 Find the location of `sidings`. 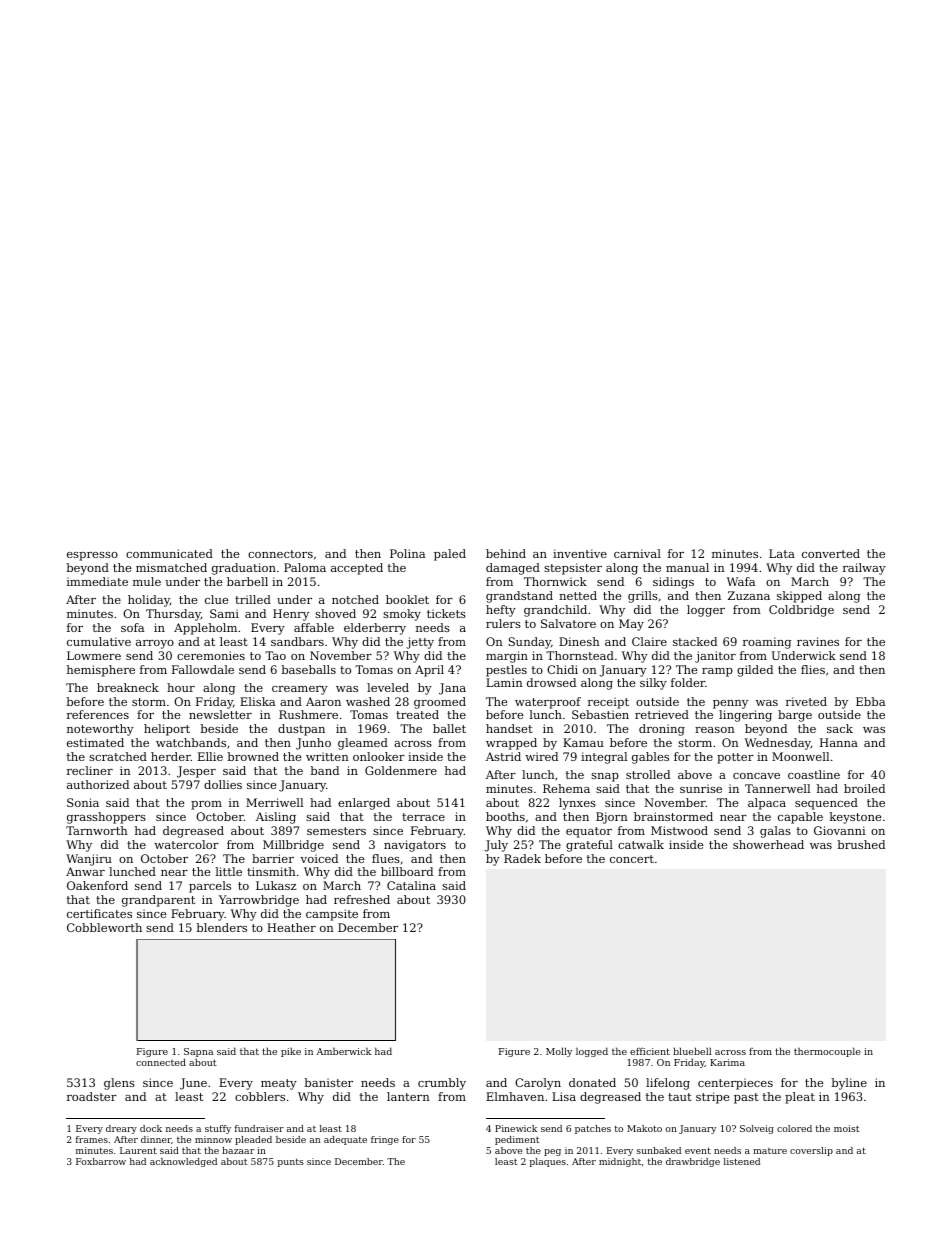

sidings is located at coordinates (673, 583).
